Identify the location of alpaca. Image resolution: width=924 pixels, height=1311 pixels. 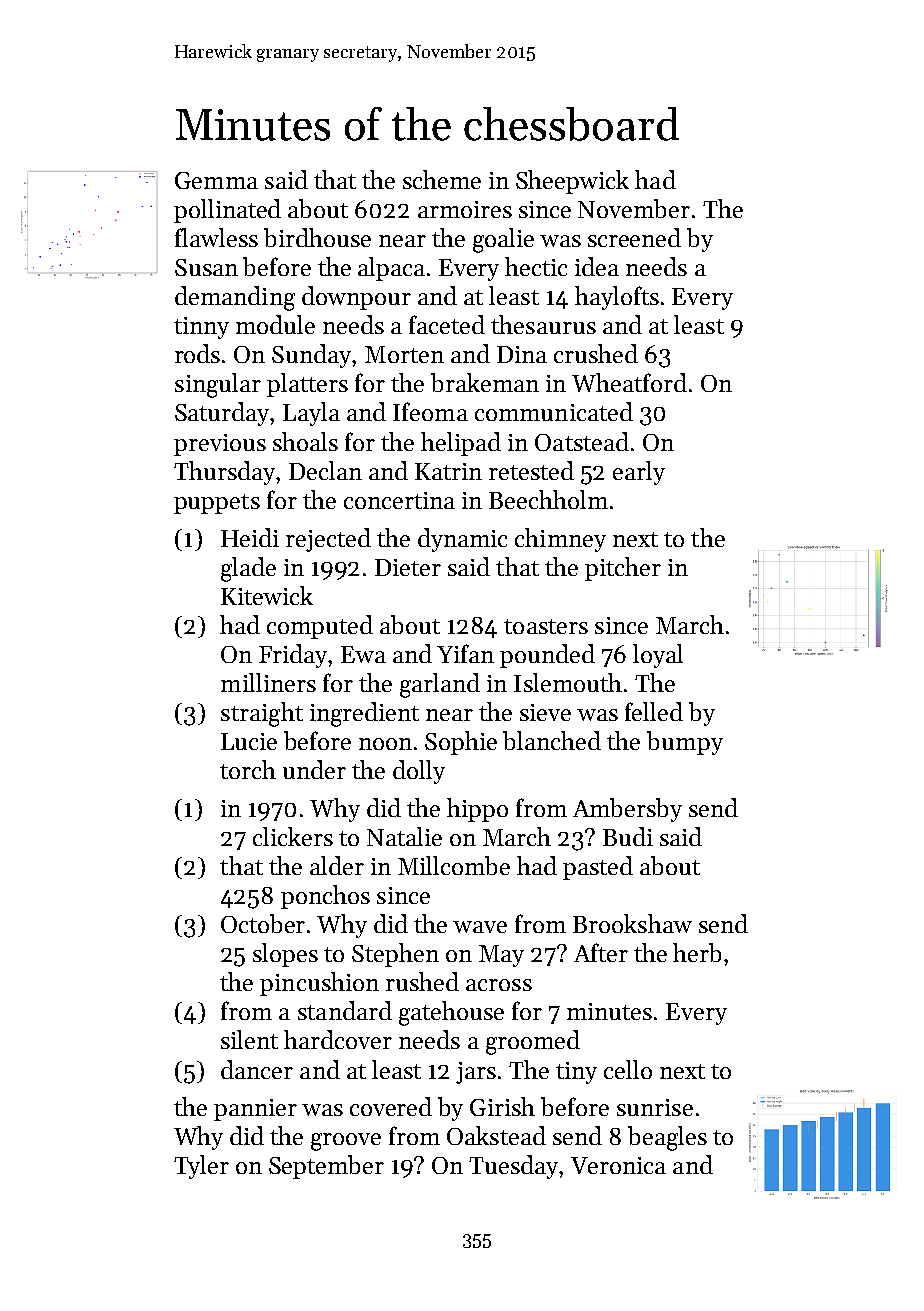
(391, 269).
